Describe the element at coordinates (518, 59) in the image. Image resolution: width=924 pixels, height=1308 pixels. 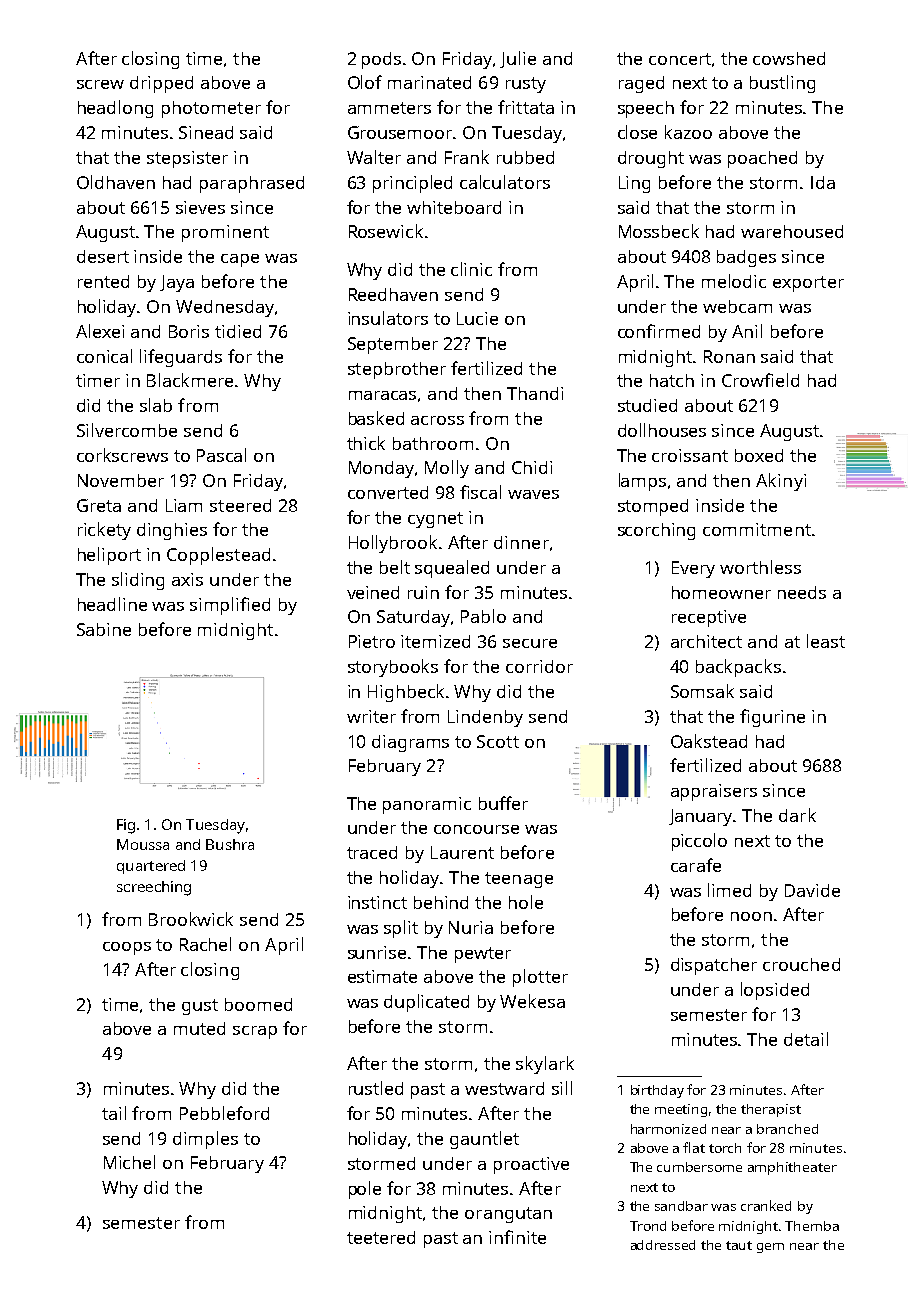
I see `Julie` at that location.
